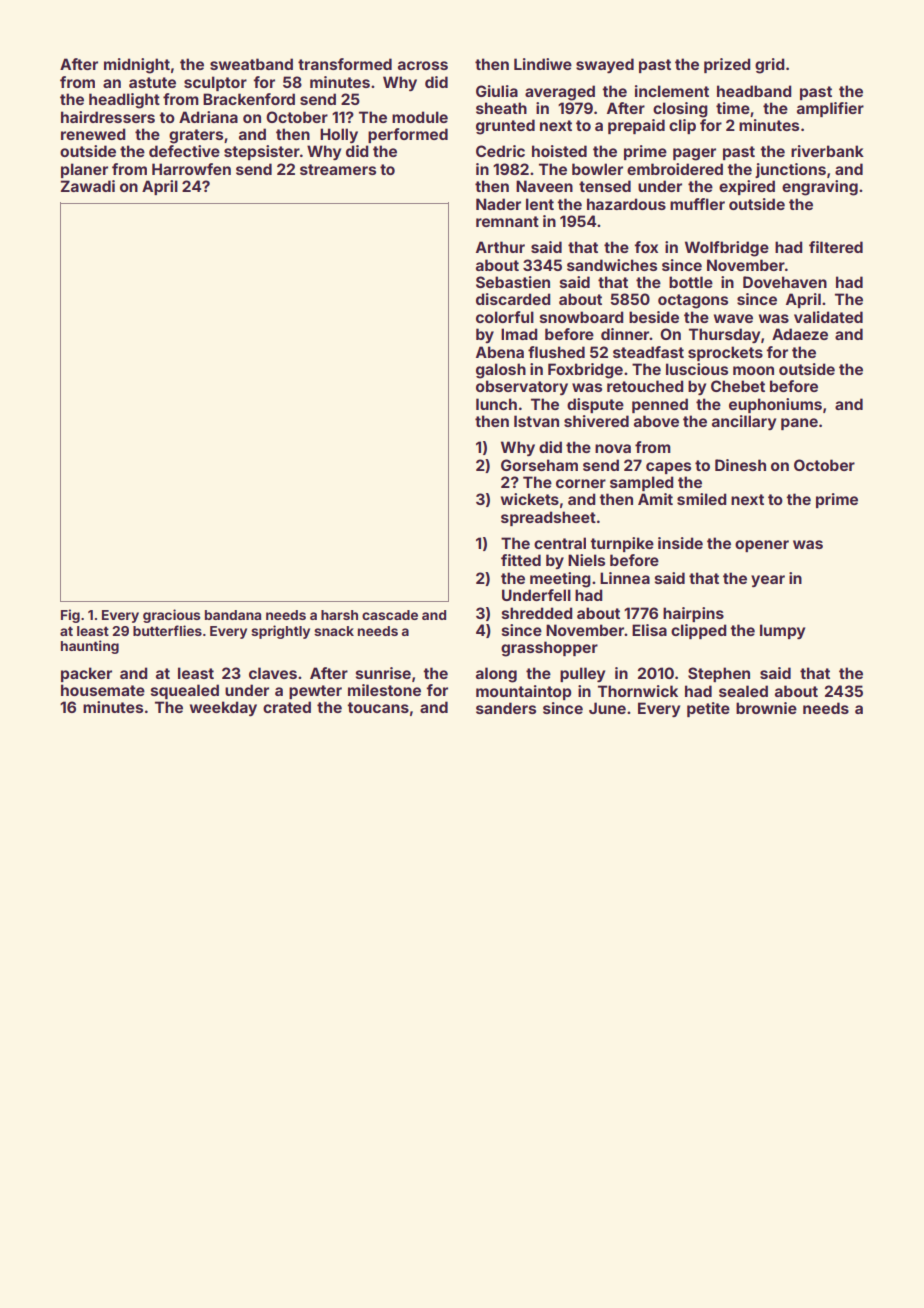  I want to click on Zawadi, so click(88, 186).
